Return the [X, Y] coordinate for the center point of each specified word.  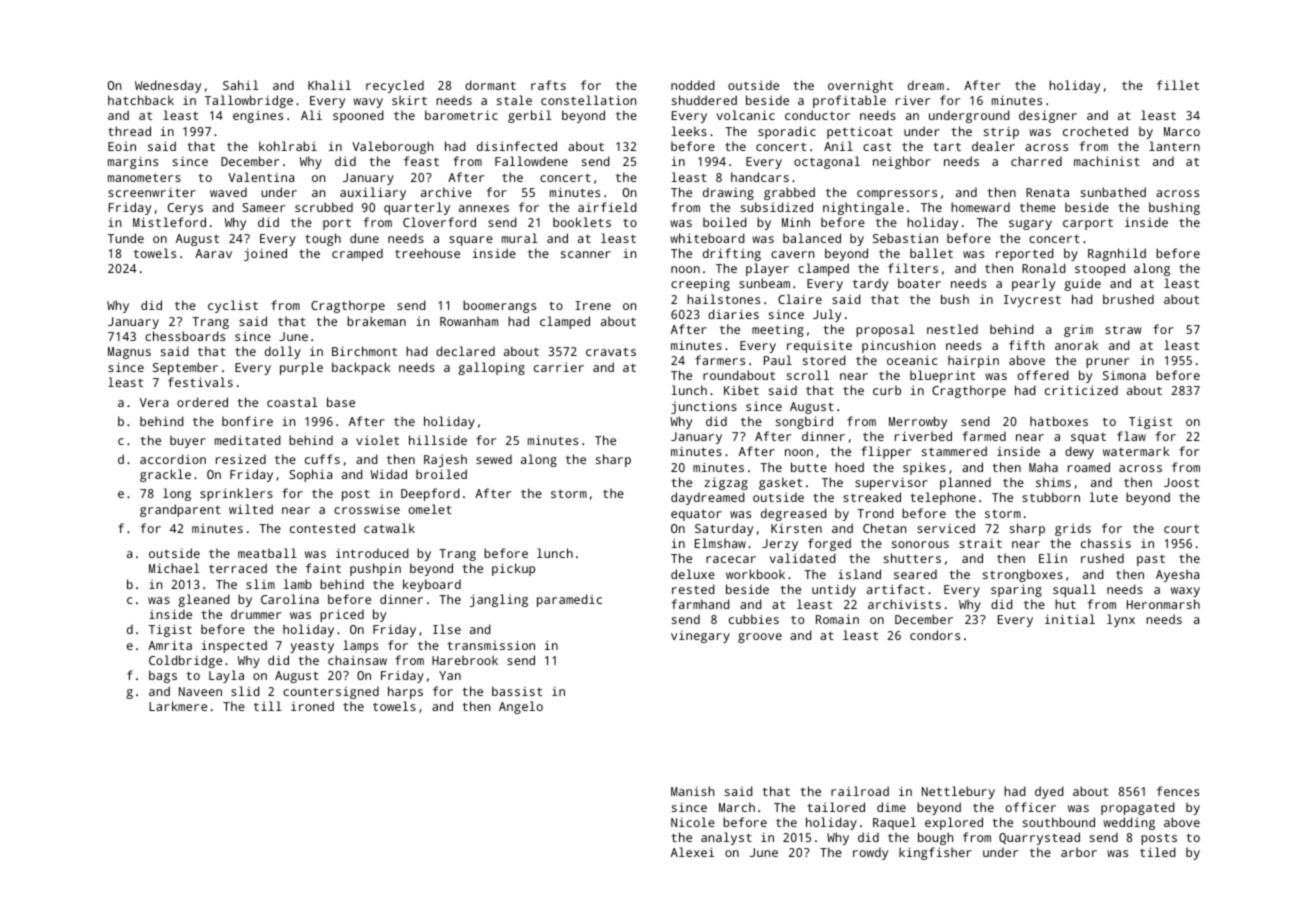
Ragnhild [1117, 254]
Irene [593, 305]
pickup [513, 569]
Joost [1181, 482]
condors [935, 635]
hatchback [141, 100]
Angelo [521, 707]
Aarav [213, 253]
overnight [860, 86]
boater [919, 283]
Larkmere [178, 706]
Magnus [129, 353]
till [268, 706]
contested [322, 528]
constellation [588, 100]
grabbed [789, 193]
